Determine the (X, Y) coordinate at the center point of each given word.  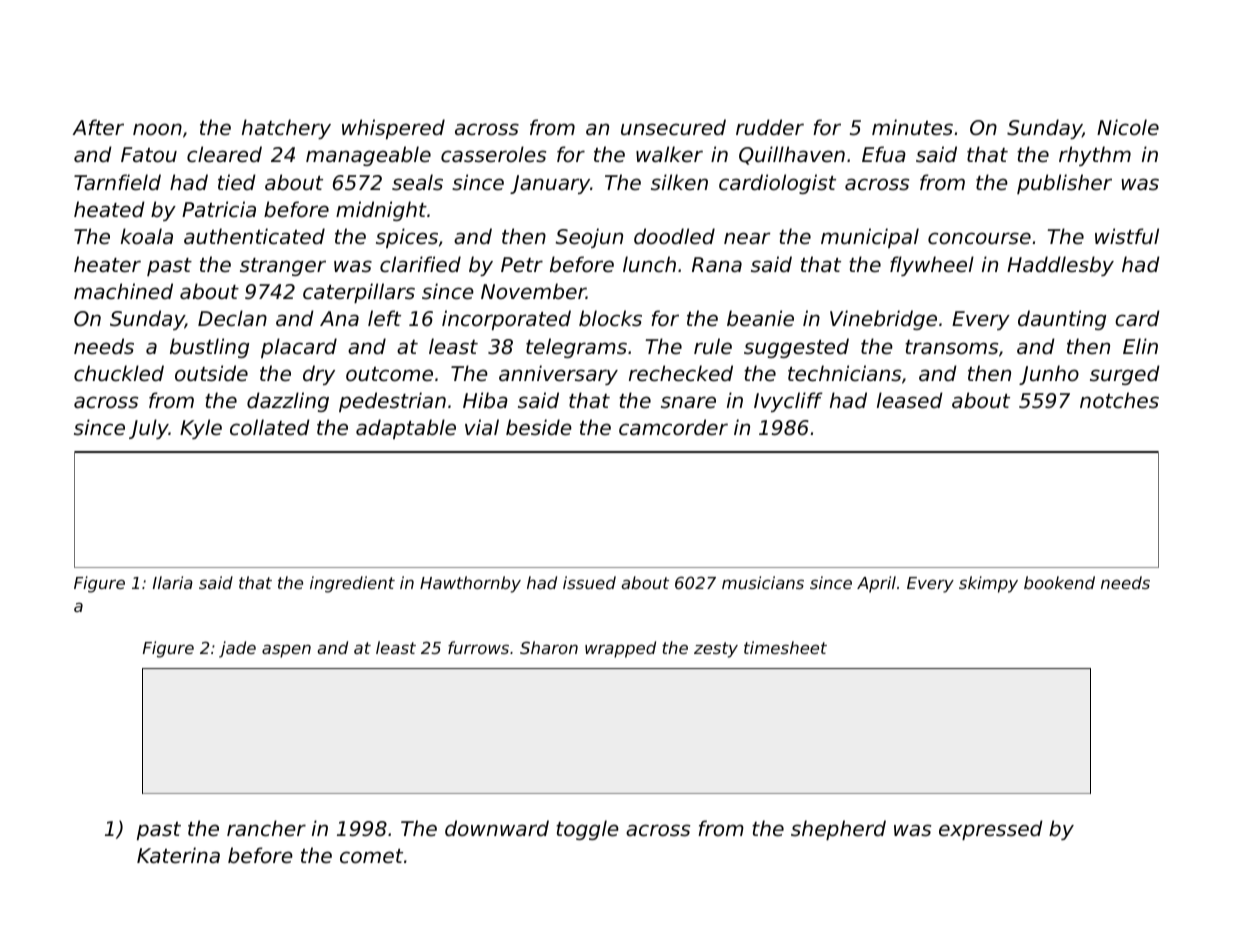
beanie (760, 318)
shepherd (838, 830)
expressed (991, 830)
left (384, 318)
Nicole (1128, 127)
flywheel (932, 266)
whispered (393, 129)
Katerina (178, 855)
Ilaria (173, 582)
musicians (763, 582)
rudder (770, 127)
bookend (1059, 582)
